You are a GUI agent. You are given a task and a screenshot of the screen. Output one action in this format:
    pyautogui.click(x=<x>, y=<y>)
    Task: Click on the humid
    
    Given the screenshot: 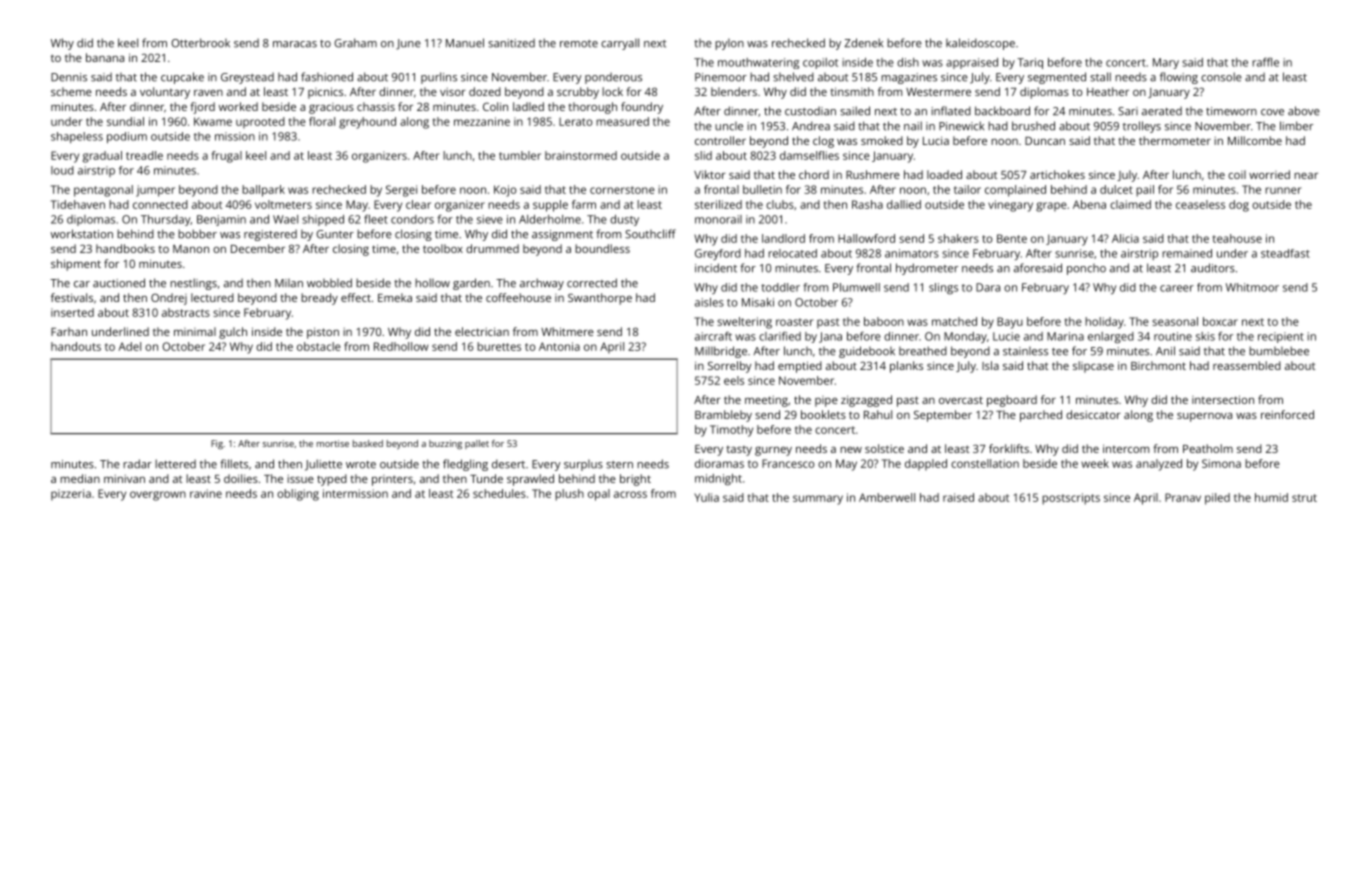 What is the action you would take?
    pyautogui.click(x=1271, y=497)
